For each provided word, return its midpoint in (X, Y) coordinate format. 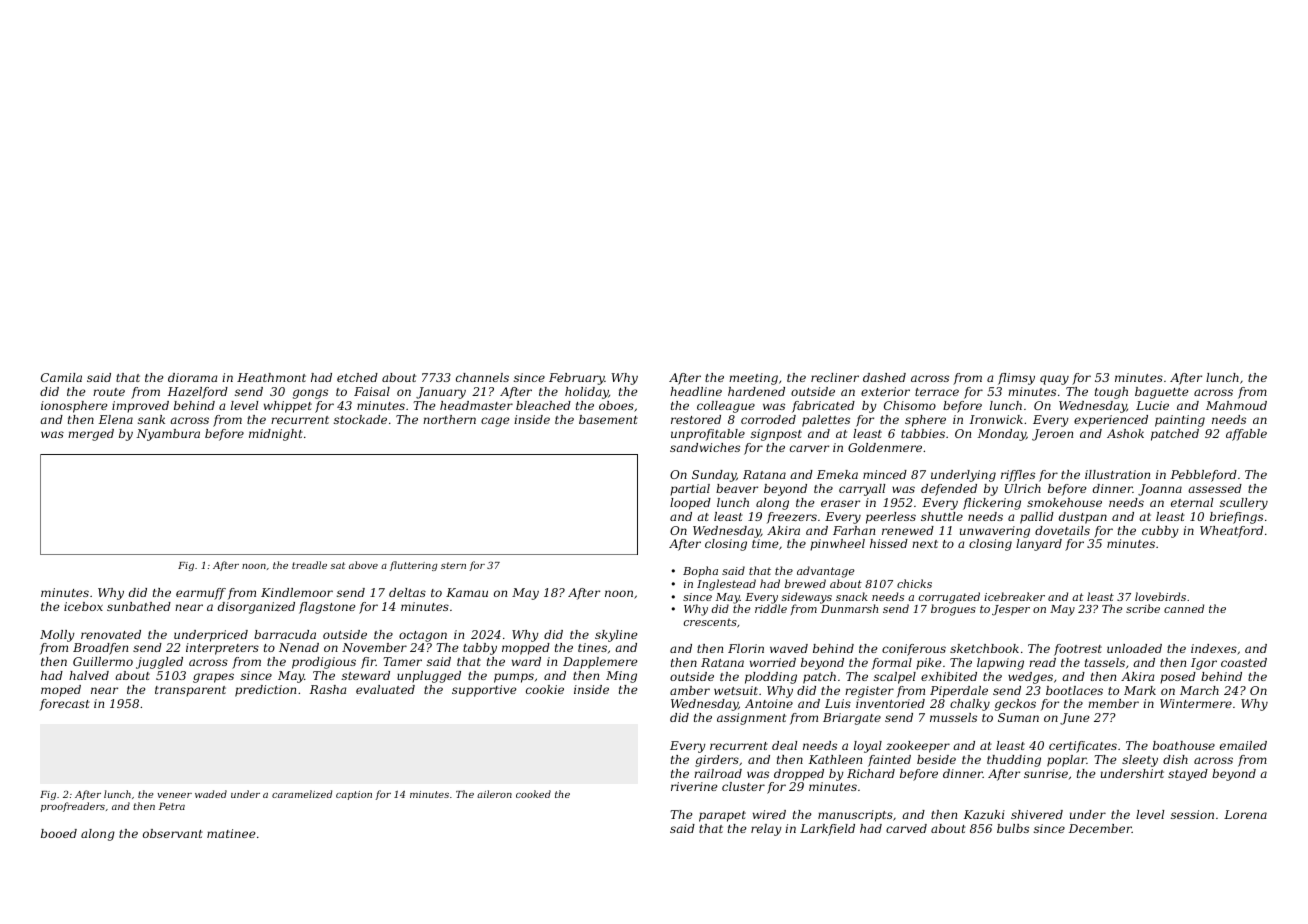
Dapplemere (600, 663)
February (577, 379)
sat (337, 565)
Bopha (700, 571)
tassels (1105, 662)
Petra (172, 806)
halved (89, 675)
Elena (116, 419)
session (1192, 814)
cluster (743, 786)
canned (1184, 608)
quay (1054, 380)
